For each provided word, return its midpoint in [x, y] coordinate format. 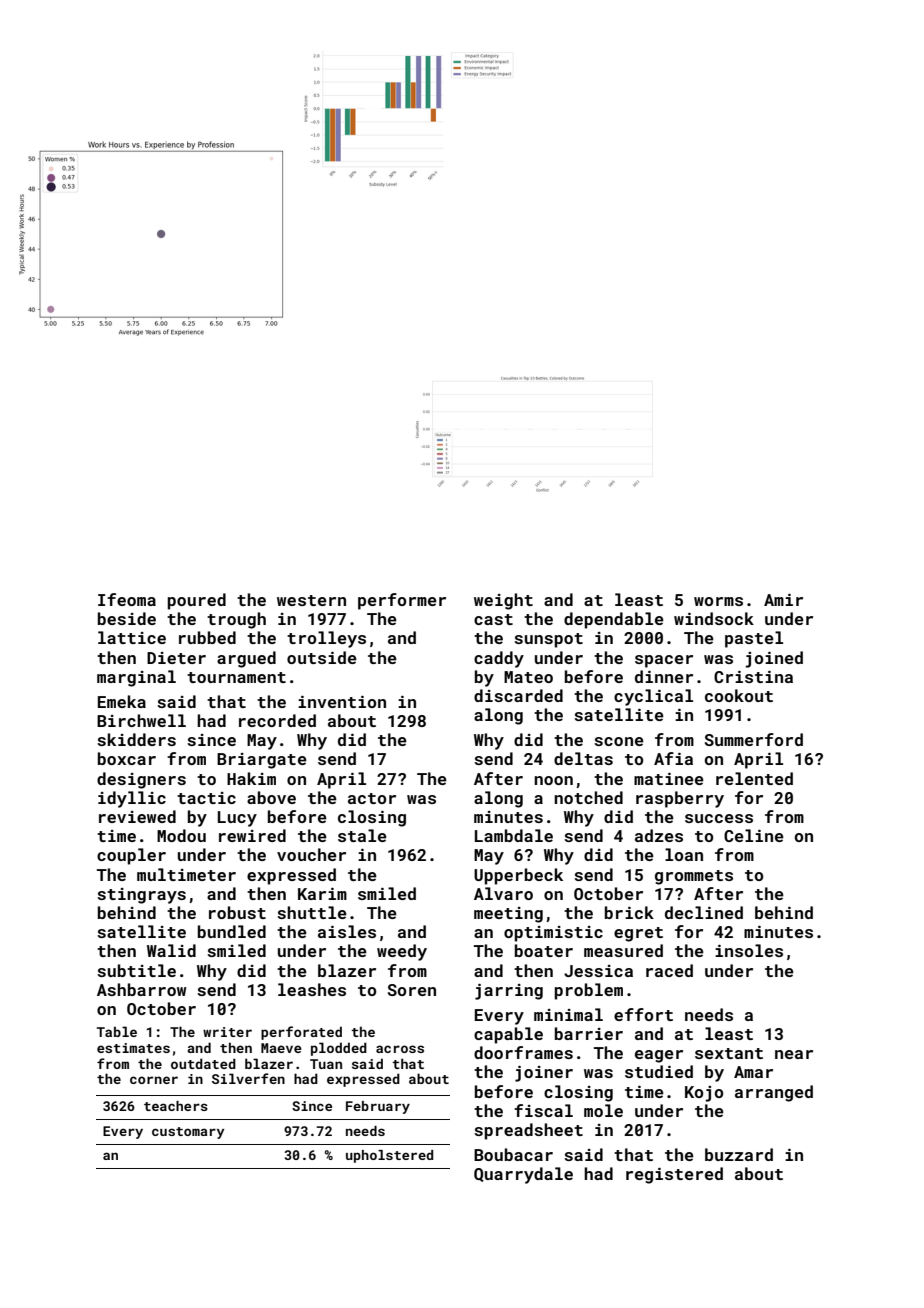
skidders [136, 739]
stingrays [141, 896]
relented [754, 778]
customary [188, 1133]
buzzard [739, 1154]
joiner [544, 1074]
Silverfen [248, 1078]
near [794, 1054]
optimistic [553, 934]
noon [553, 780]
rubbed [207, 637]
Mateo [528, 677]
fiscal [543, 1110]
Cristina [753, 677]
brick [629, 912]
